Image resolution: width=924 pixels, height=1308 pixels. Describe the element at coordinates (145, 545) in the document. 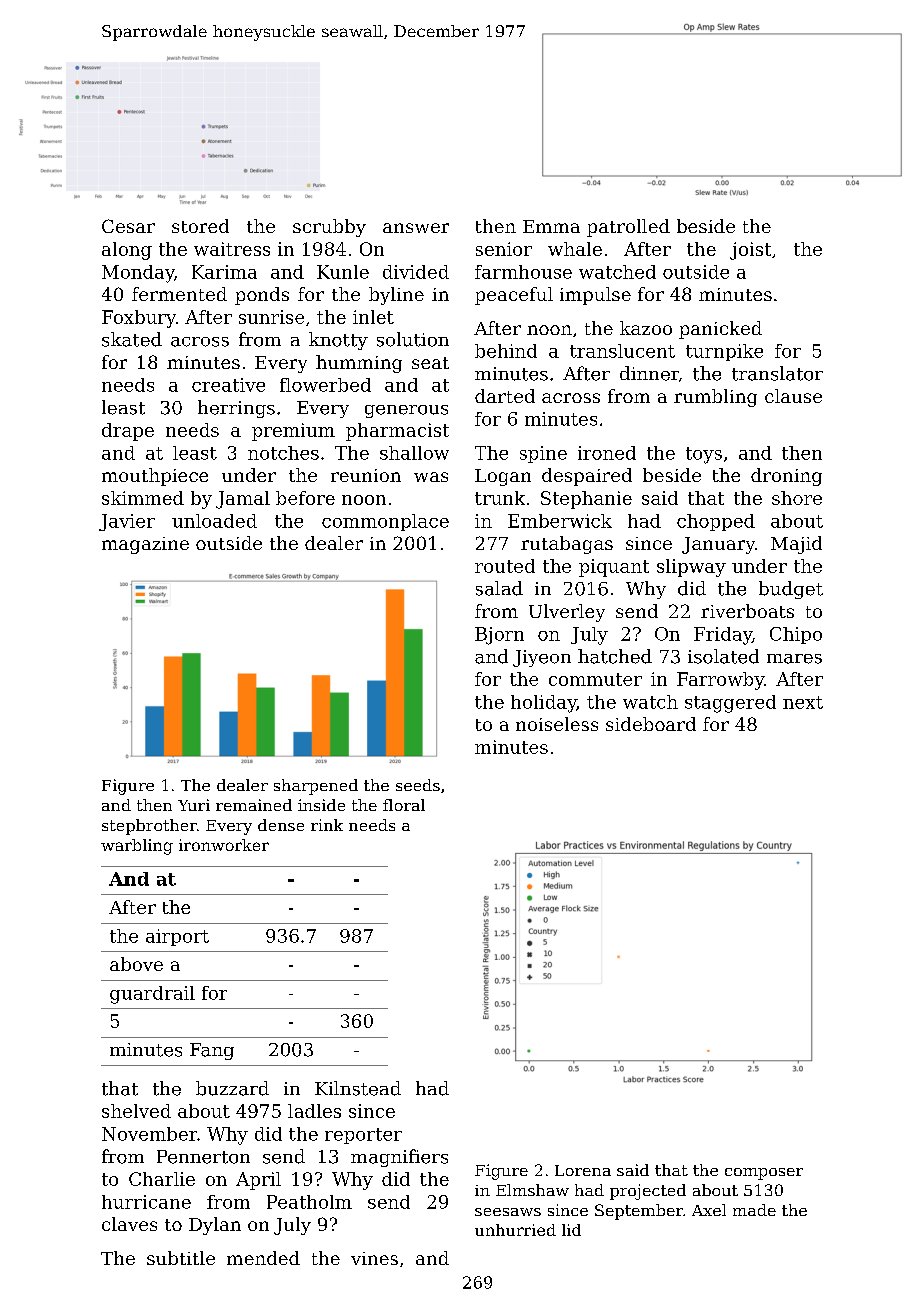

I see `magazine` at that location.
